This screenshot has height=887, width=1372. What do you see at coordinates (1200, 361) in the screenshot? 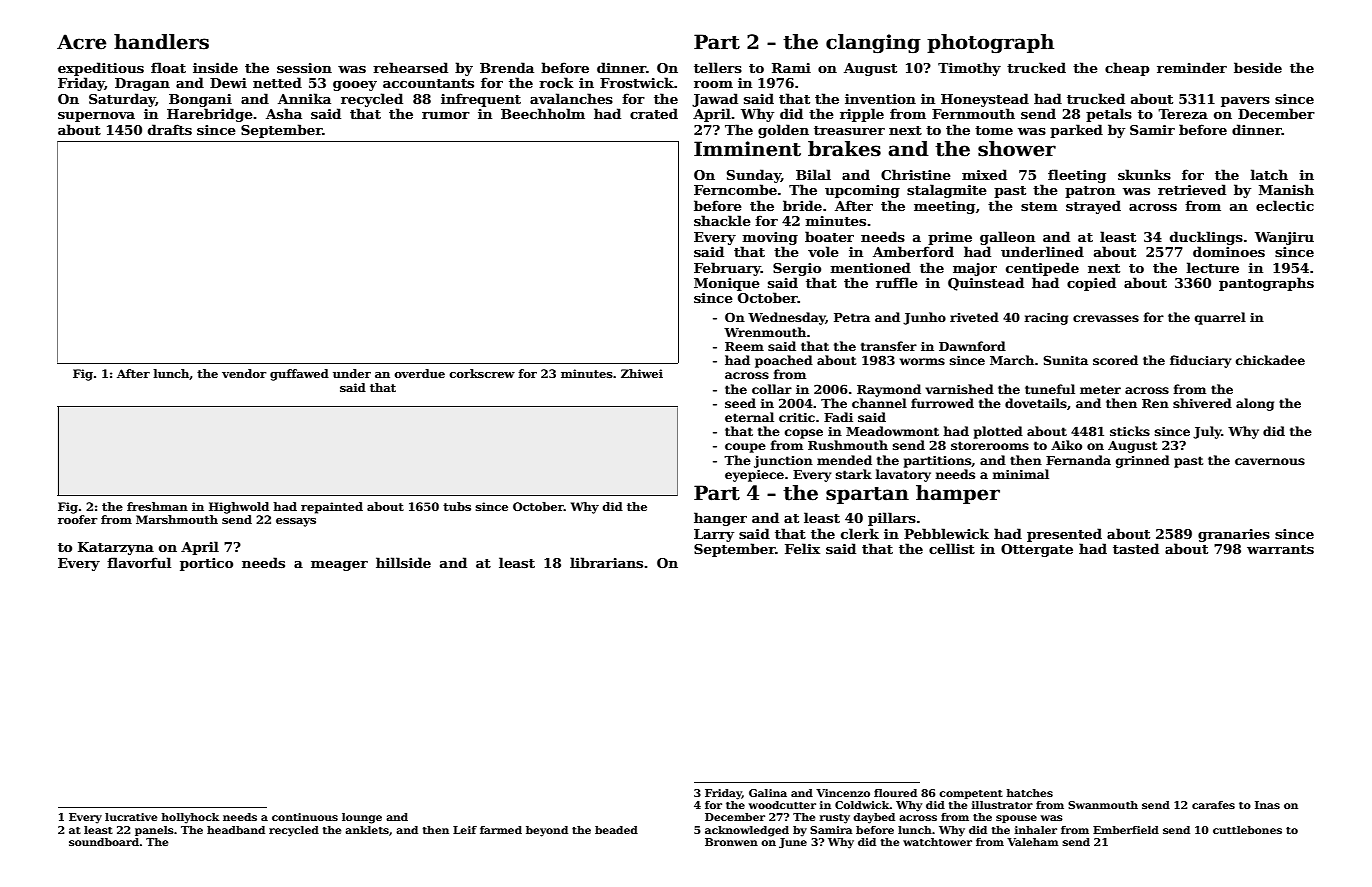
I see `fiduciary` at bounding box center [1200, 361].
